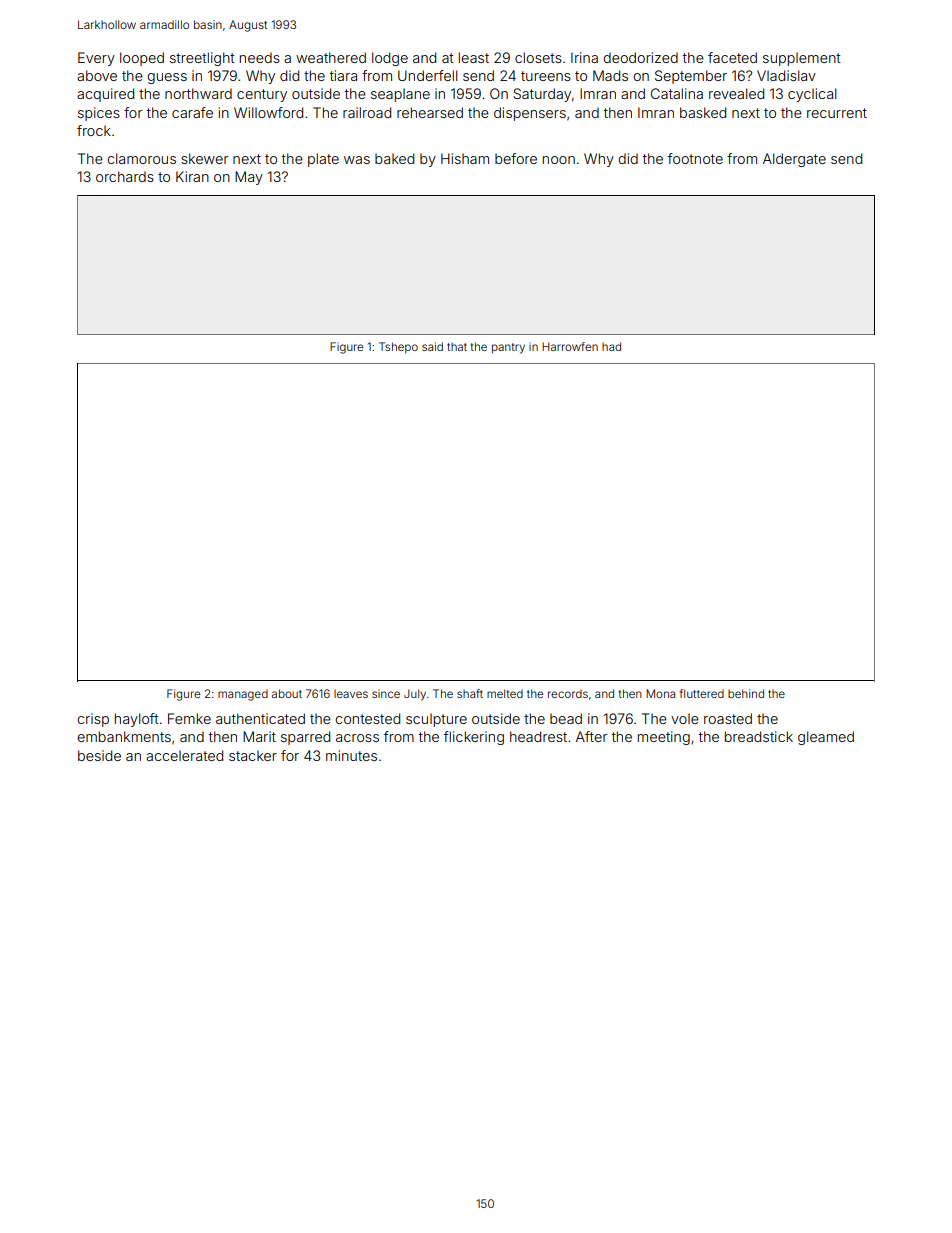 The height and width of the image is (1233, 952). I want to click on stacker, so click(253, 755).
